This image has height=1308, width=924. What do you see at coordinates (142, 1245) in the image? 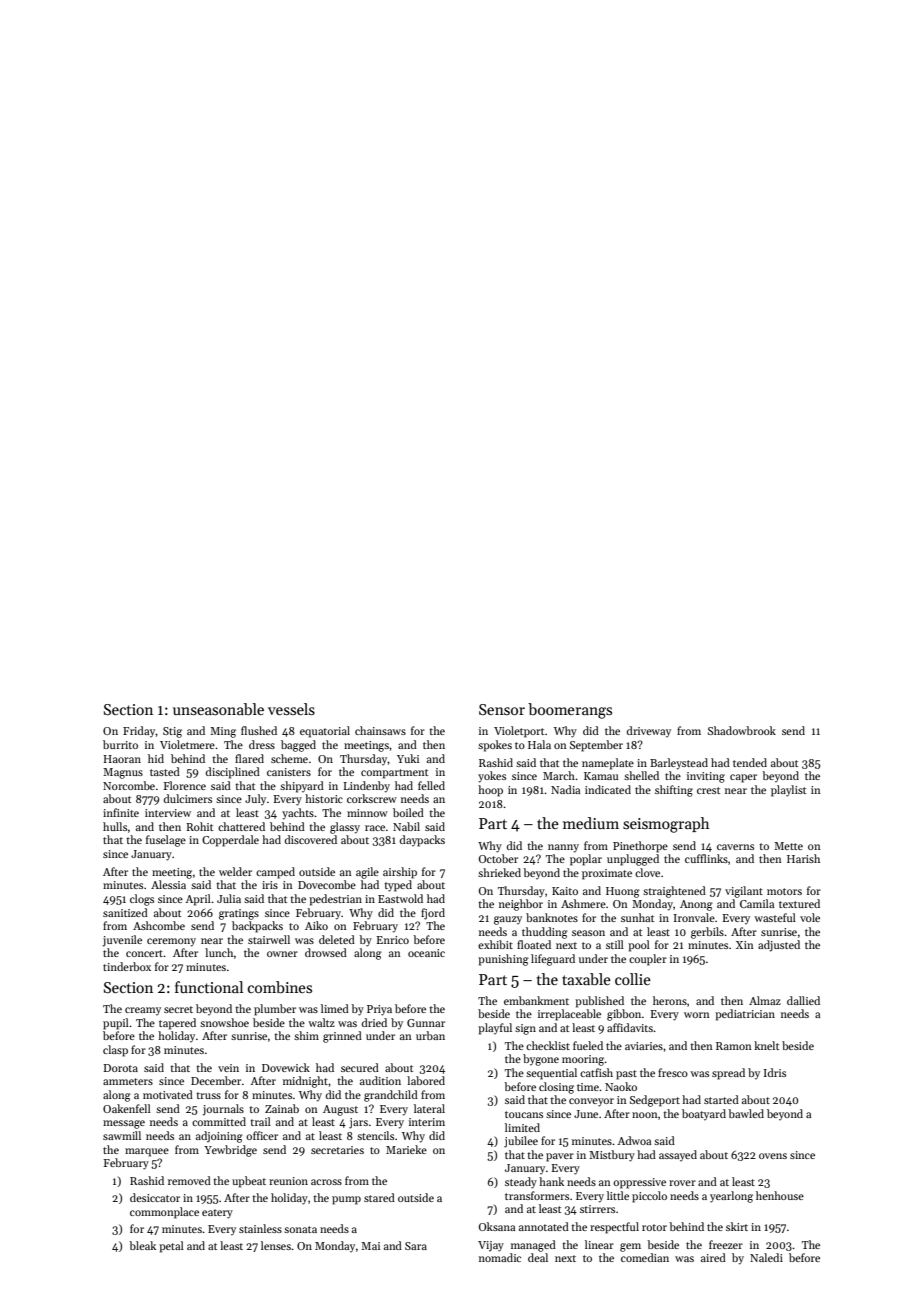
I see `bleak` at bounding box center [142, 1245].
